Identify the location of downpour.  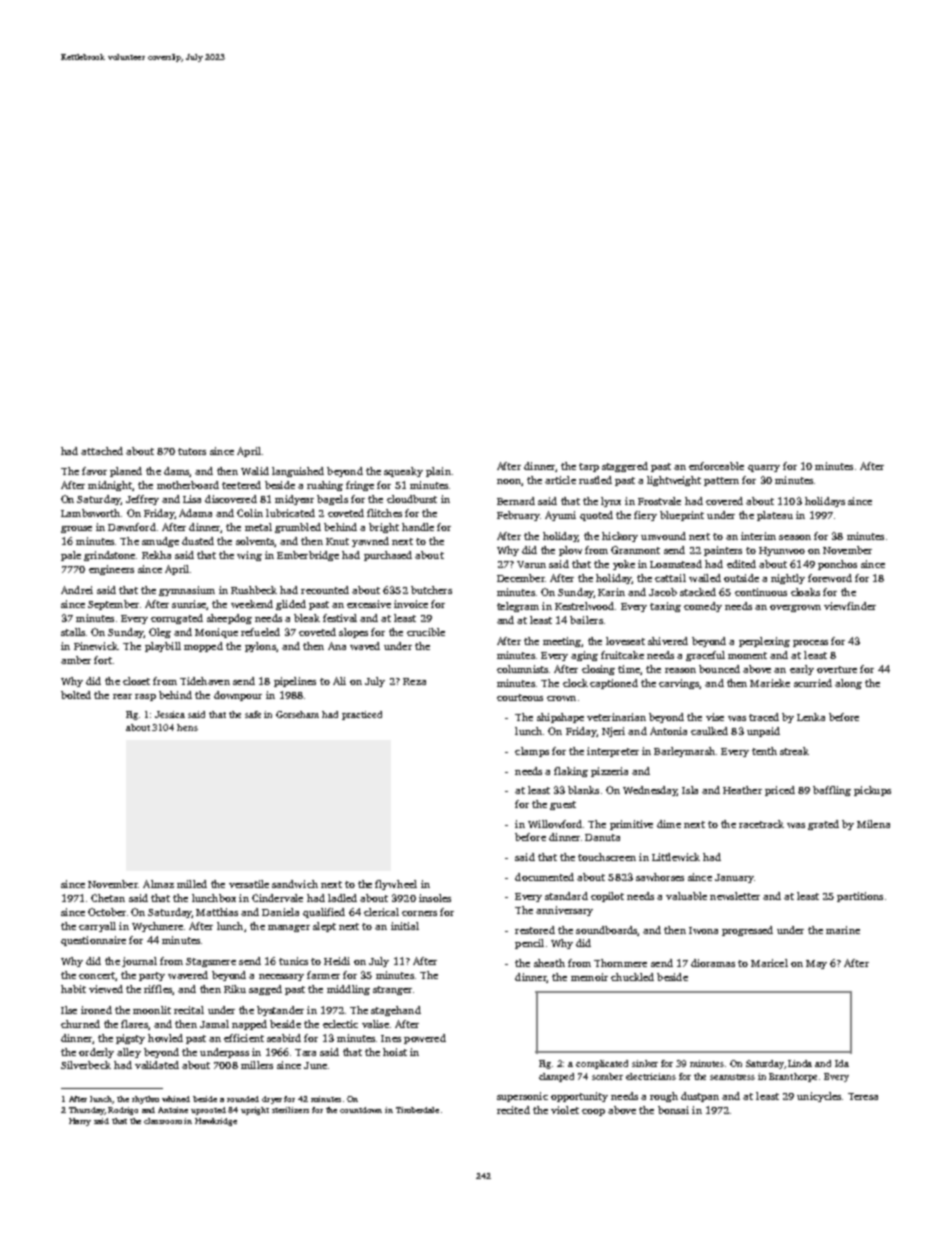
(238, 696).
